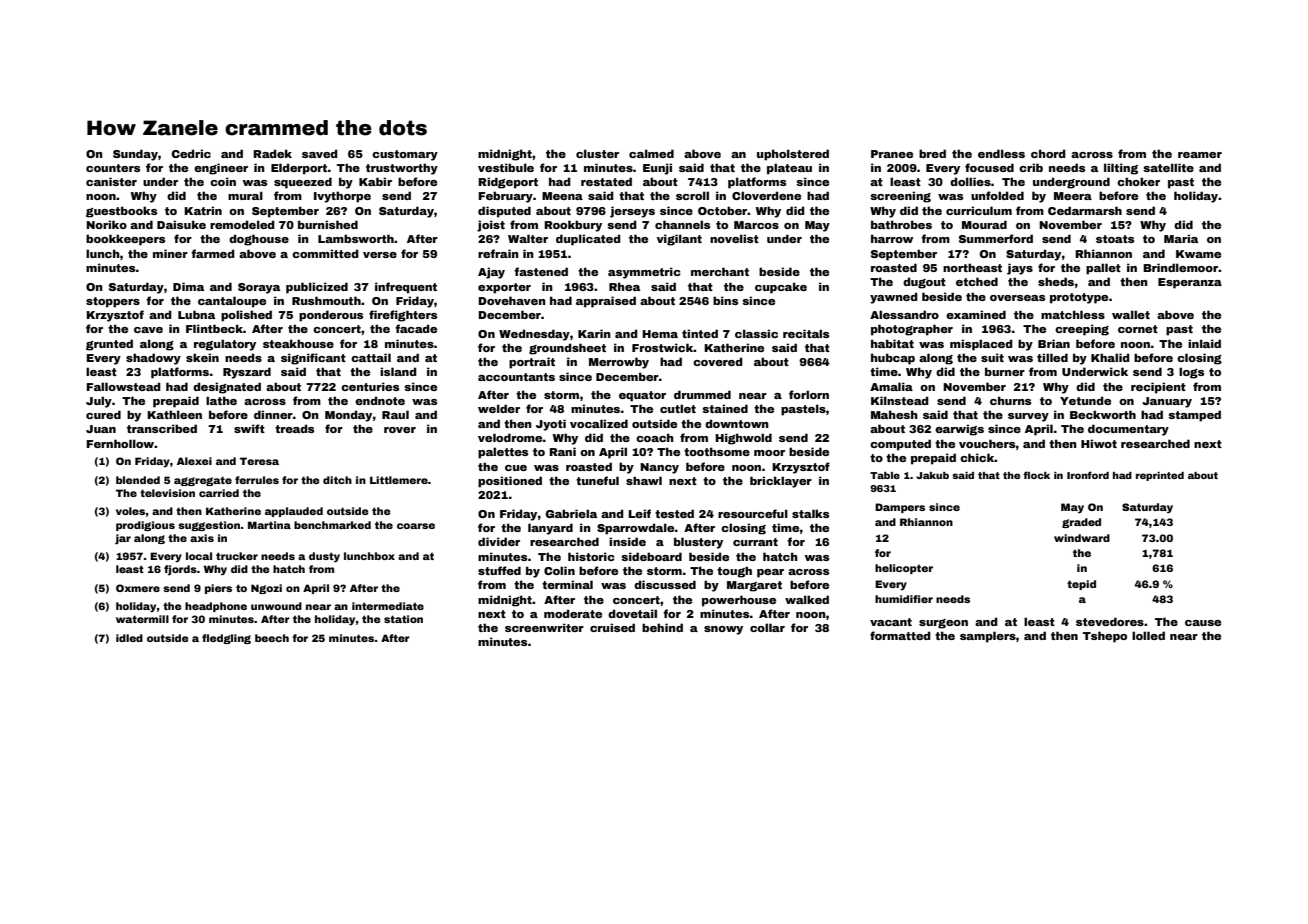 Image resolution: width=1308 pixels, height=924 pixels. I want to click on choker, so click(1138, 181).
